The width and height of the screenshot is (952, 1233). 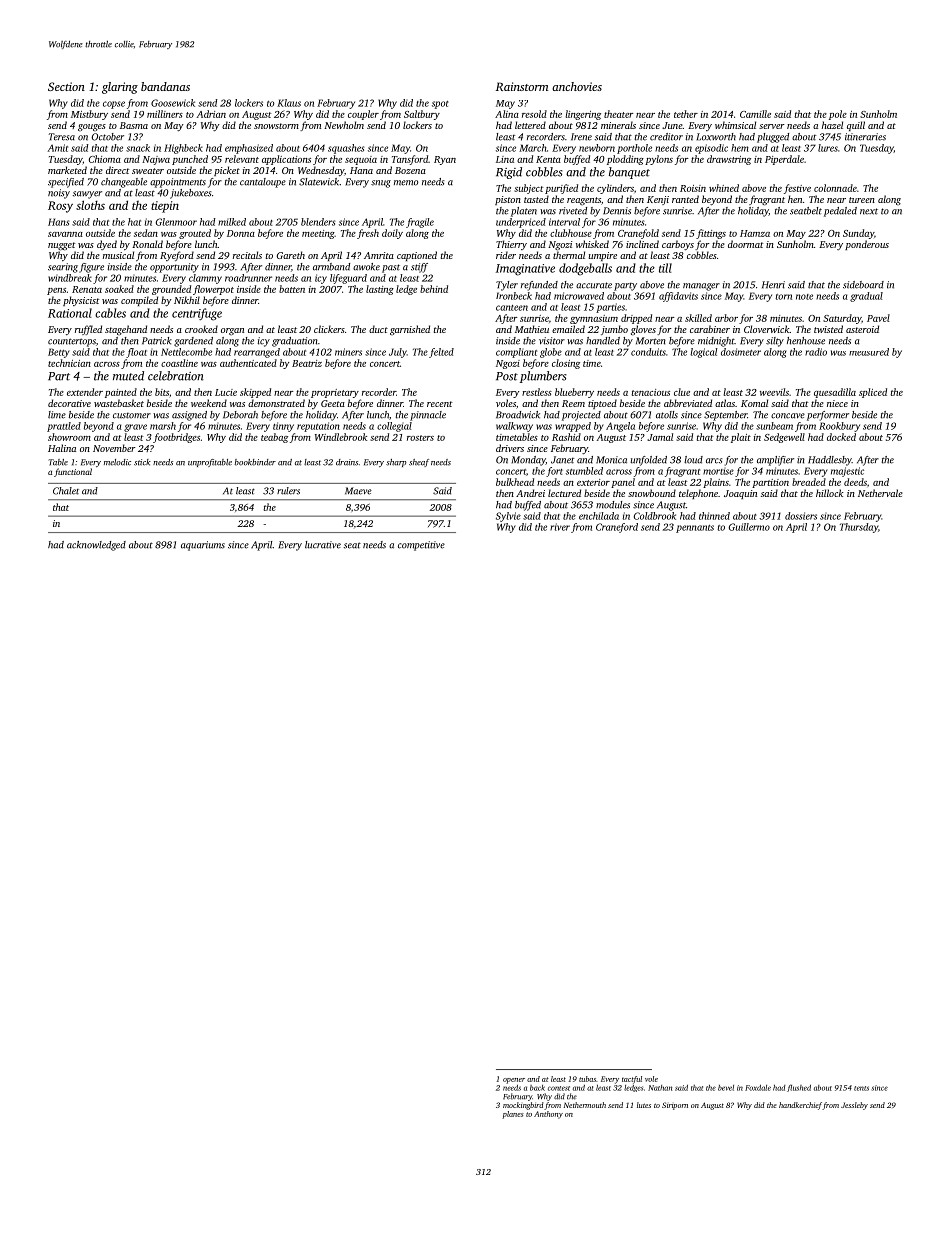 I want to click on Craneford, so click(x=617, y=528).
